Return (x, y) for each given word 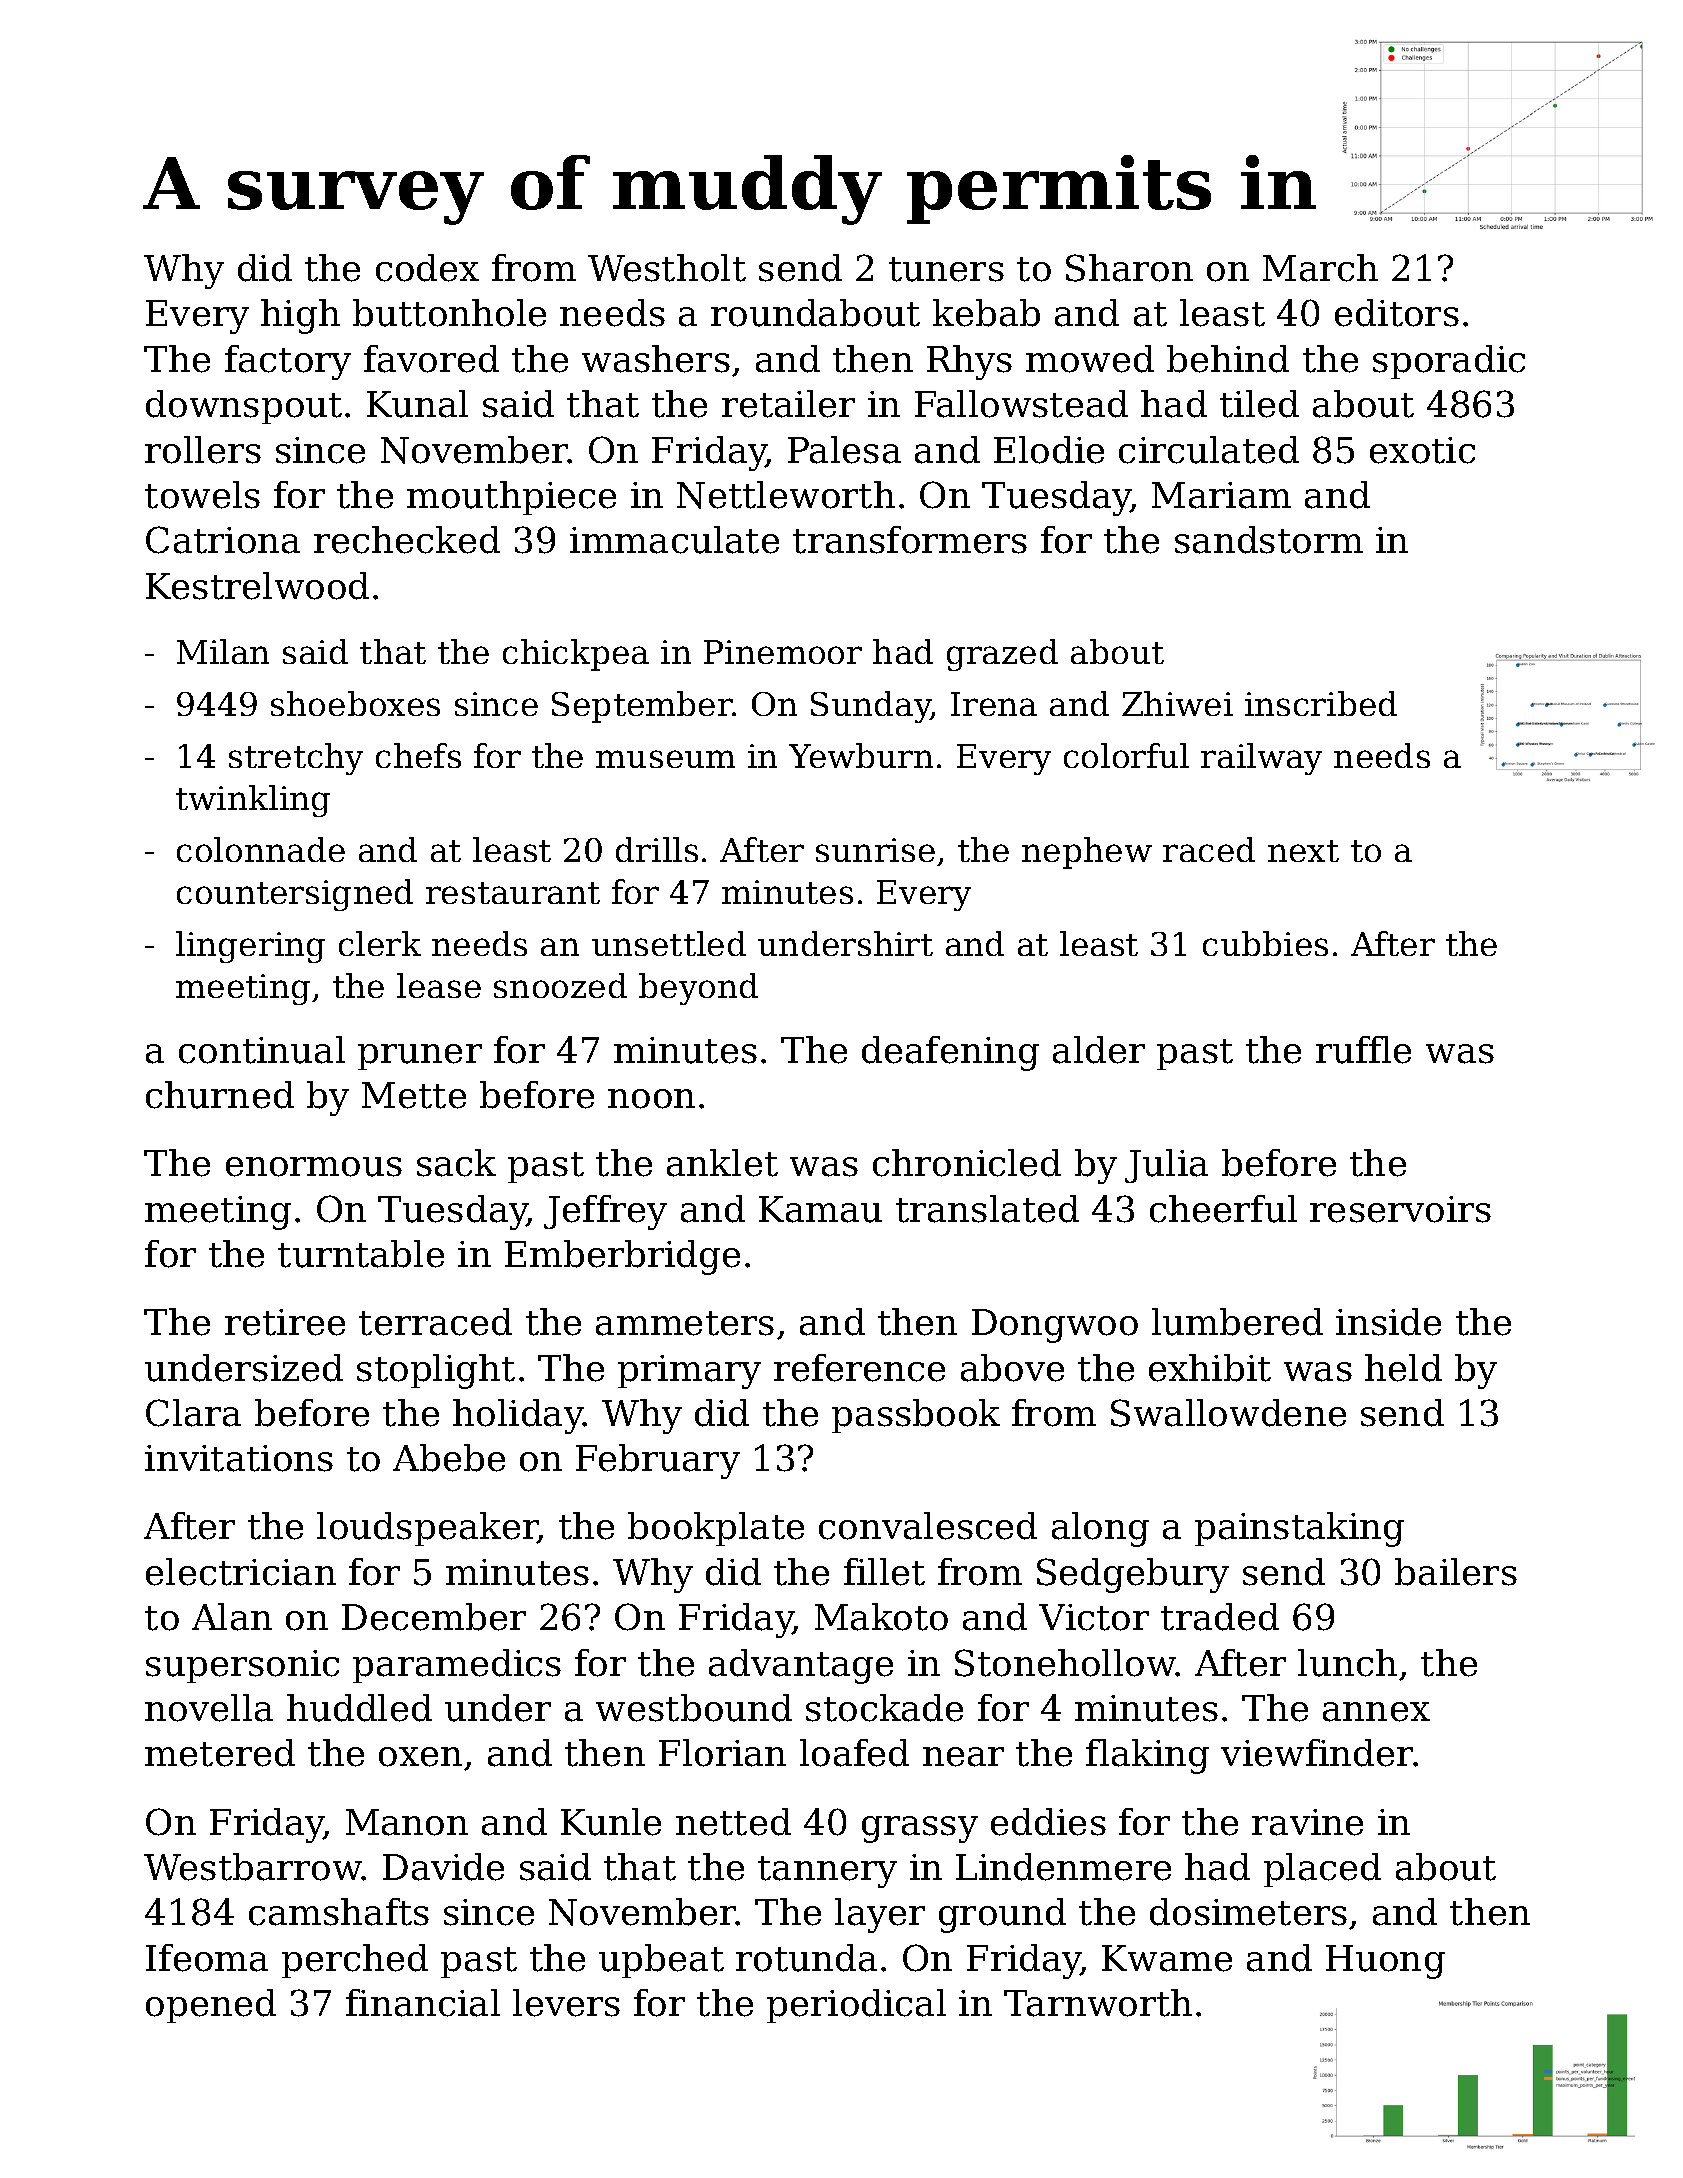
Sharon (1129, 268)
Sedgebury (1133, 1575)
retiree (285, 1322)
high (300, 316)
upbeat (661, 1961)
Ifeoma (207, 1958)
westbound (694, 1708)
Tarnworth (1098, 2003)
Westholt (667, 268)
